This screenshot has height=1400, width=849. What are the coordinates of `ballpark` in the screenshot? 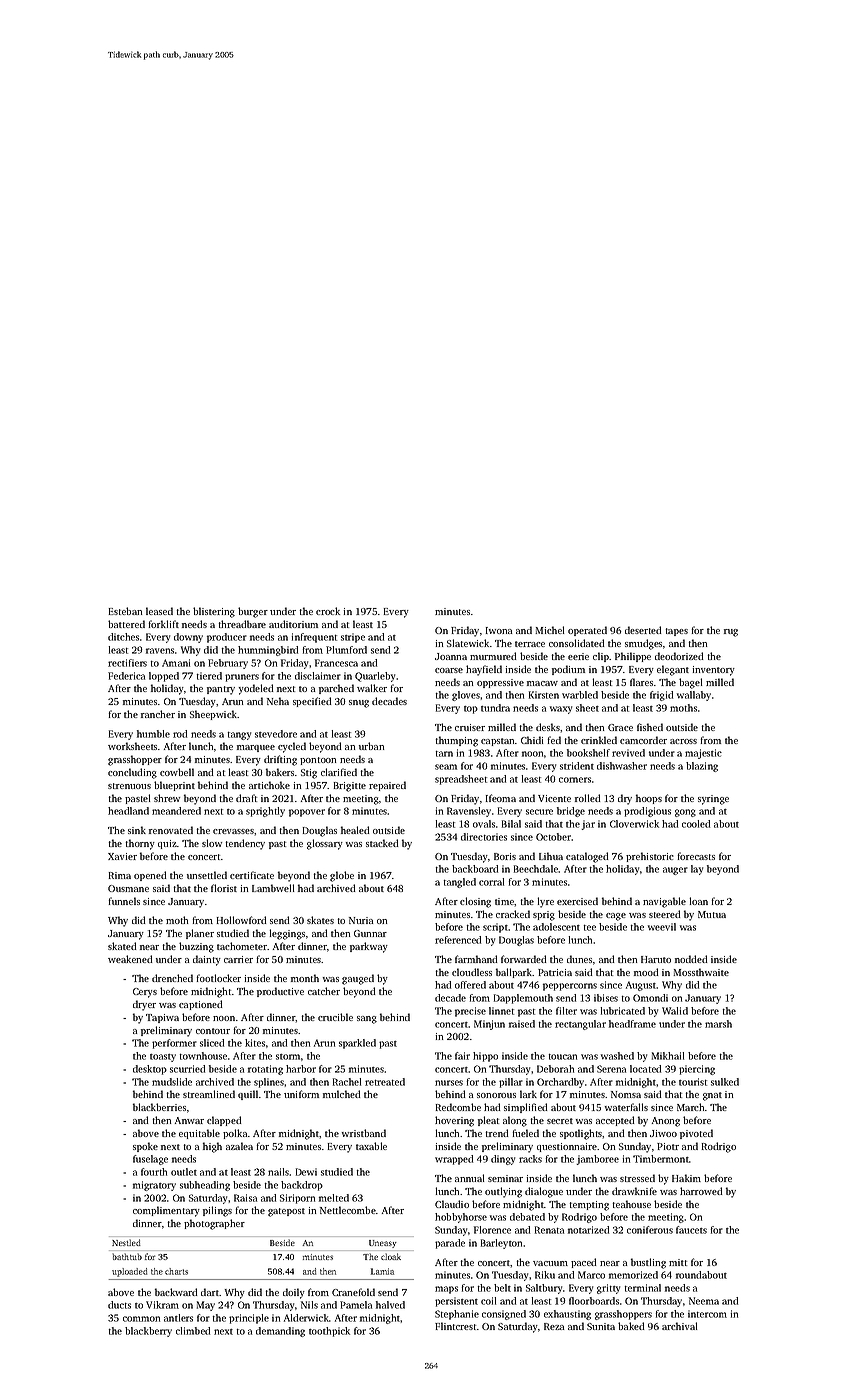 It's located at (514, 973).
